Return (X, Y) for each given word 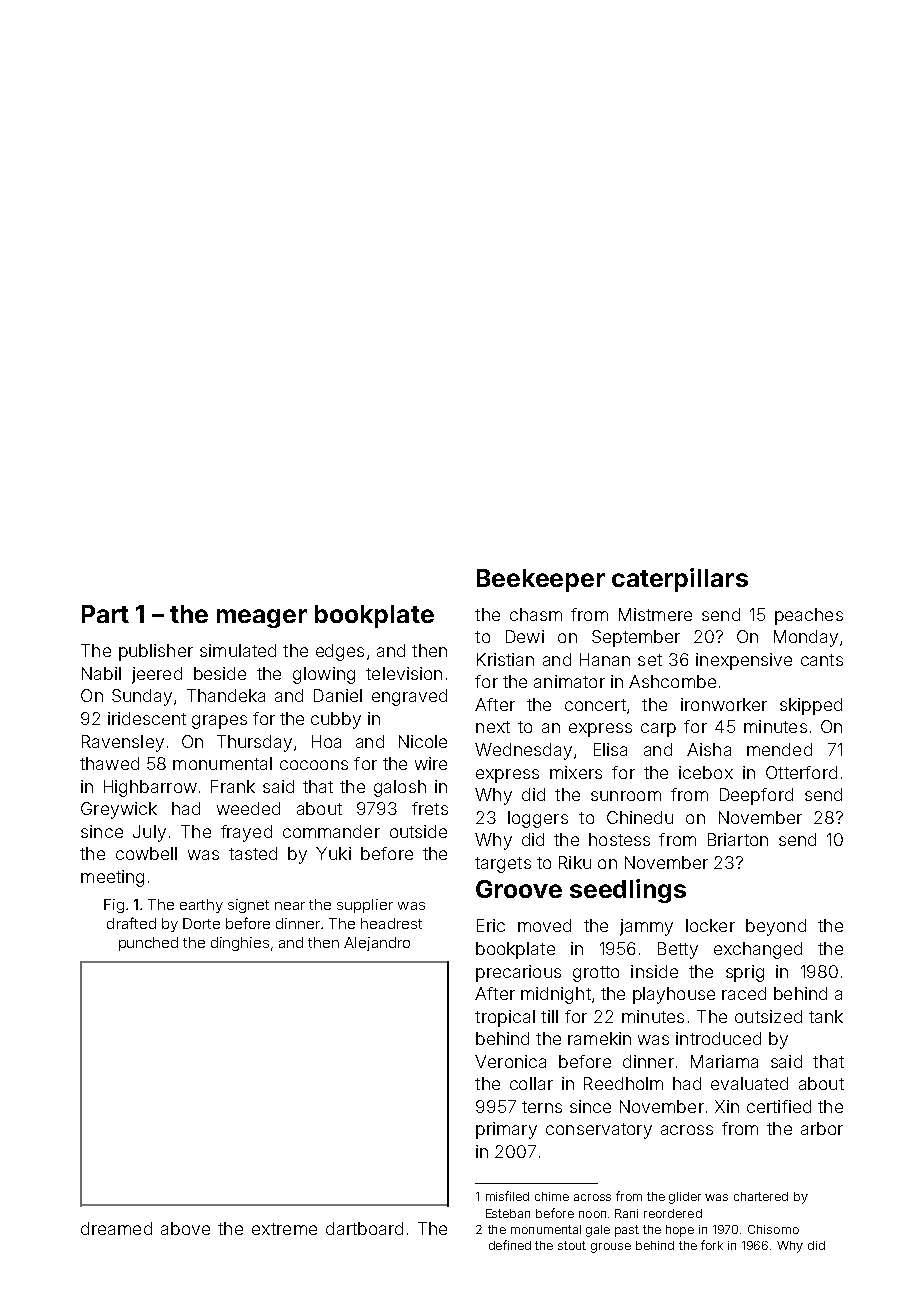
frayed (246, 833)
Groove (519, 889)
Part (105, 614)
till (549, 1016)
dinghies (240, 944)
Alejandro (377, 944)
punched (148, 944)
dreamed (116, 1228)
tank (826, 1016)
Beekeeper (541, 580)
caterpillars (680, 580)
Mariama (724, 1061)
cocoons (314, 765)
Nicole (423, 741)
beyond (776, 927)
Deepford (756, 796)
